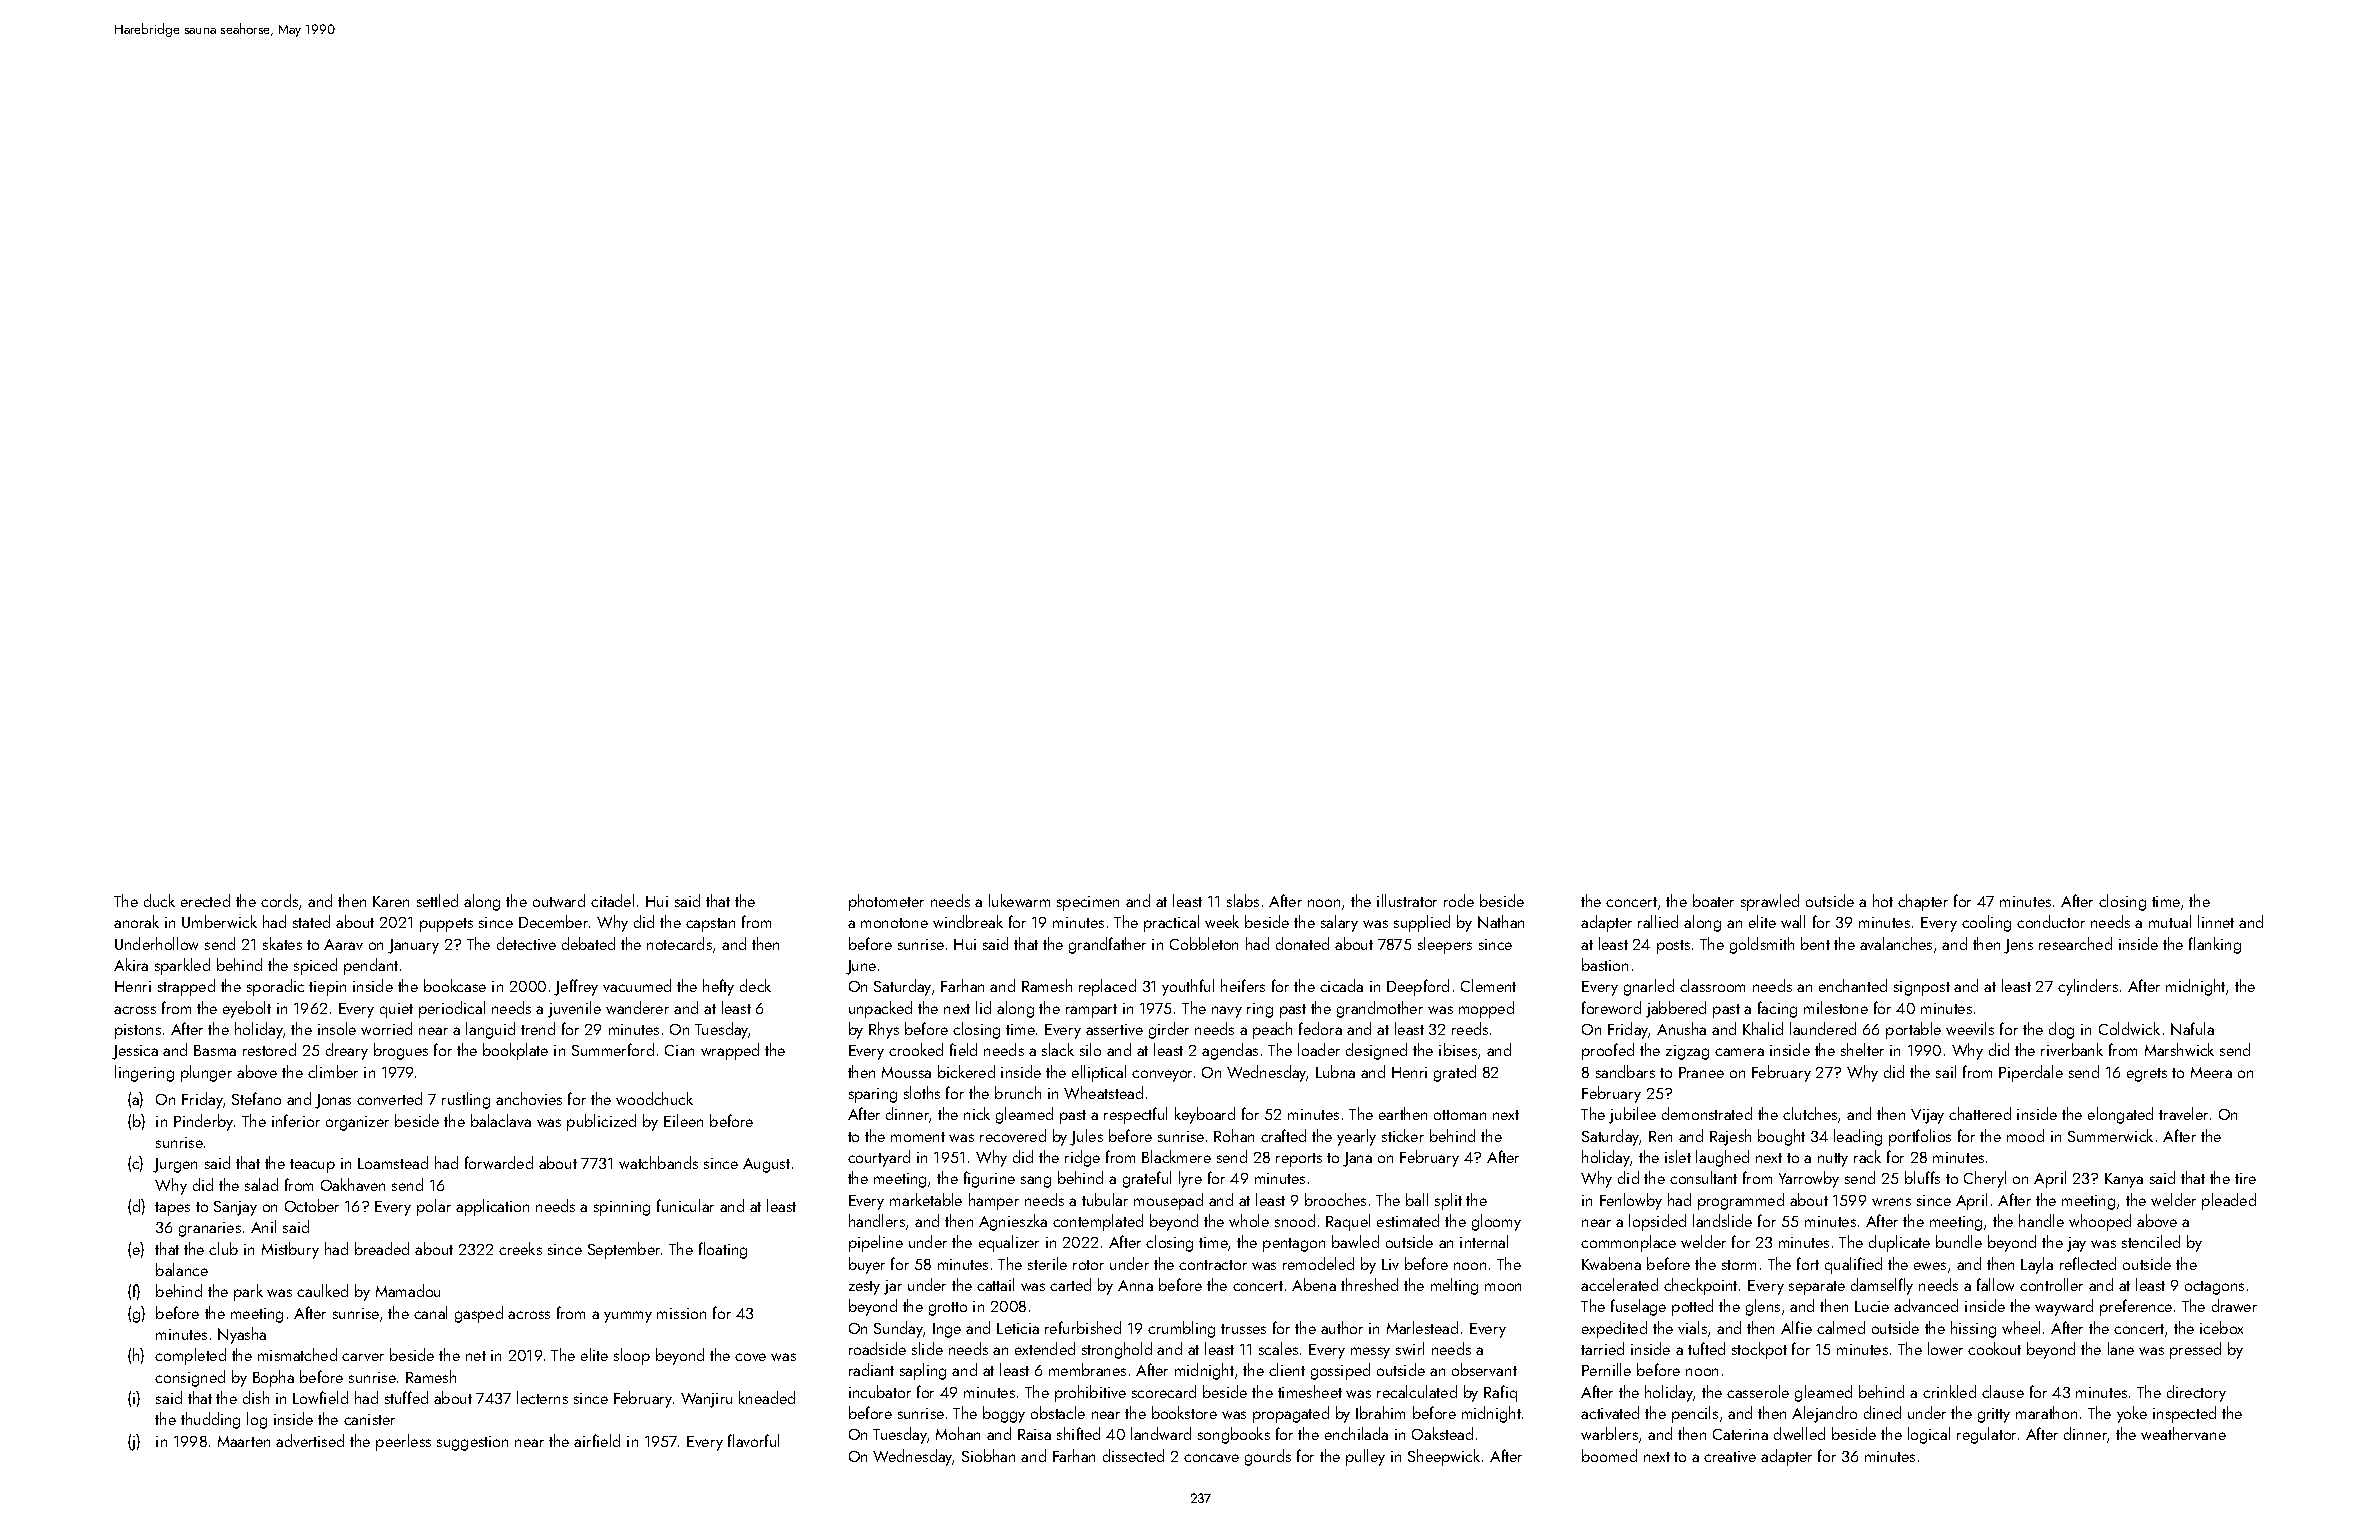 The image size is (2380, 1540). What do you see at coordinates (559, 900) in the screenshot?
I see `outward` at bounding box center [559, 900].
